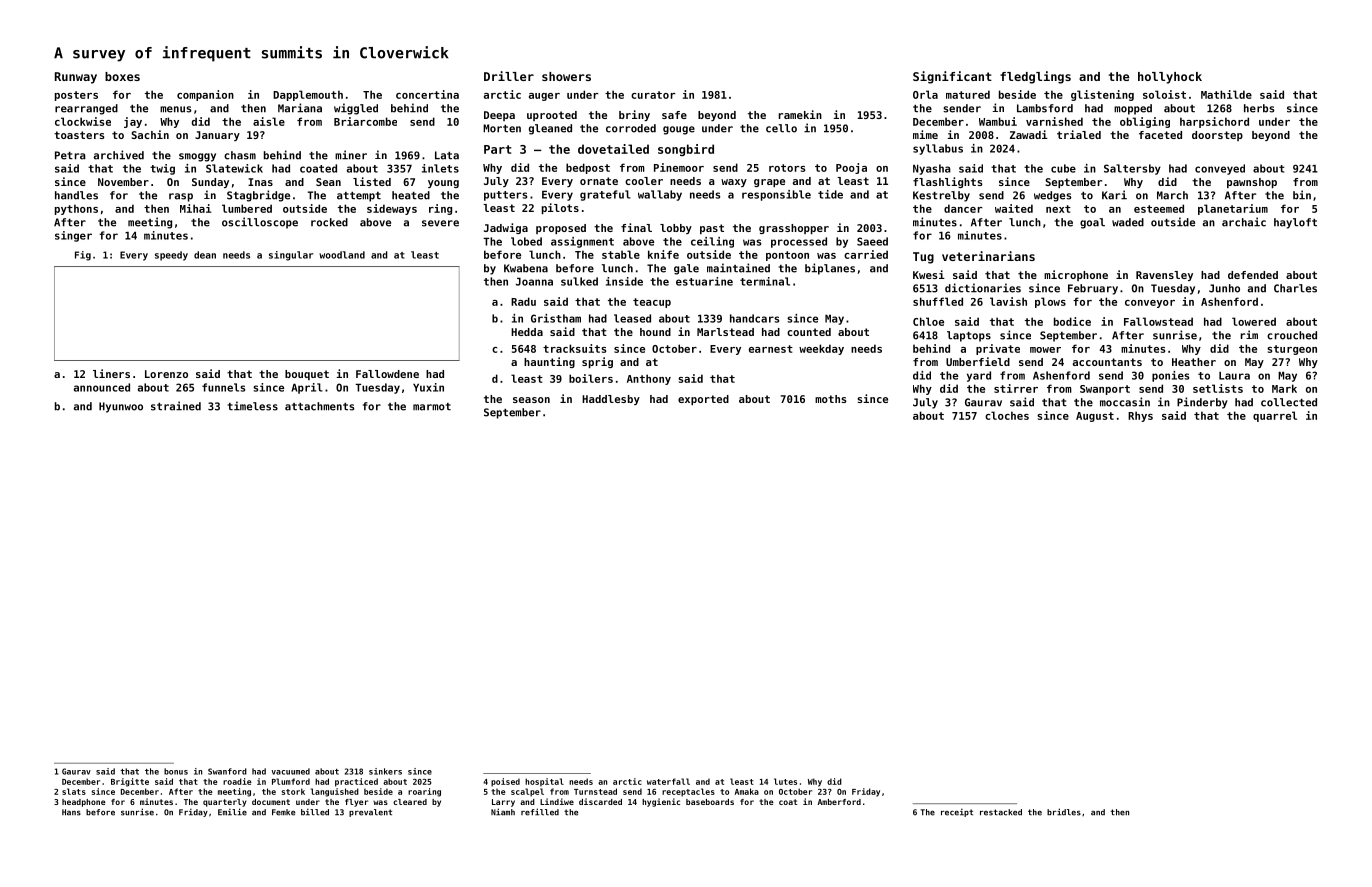  I want to click on Dapplemouth, so click(308, 95).
